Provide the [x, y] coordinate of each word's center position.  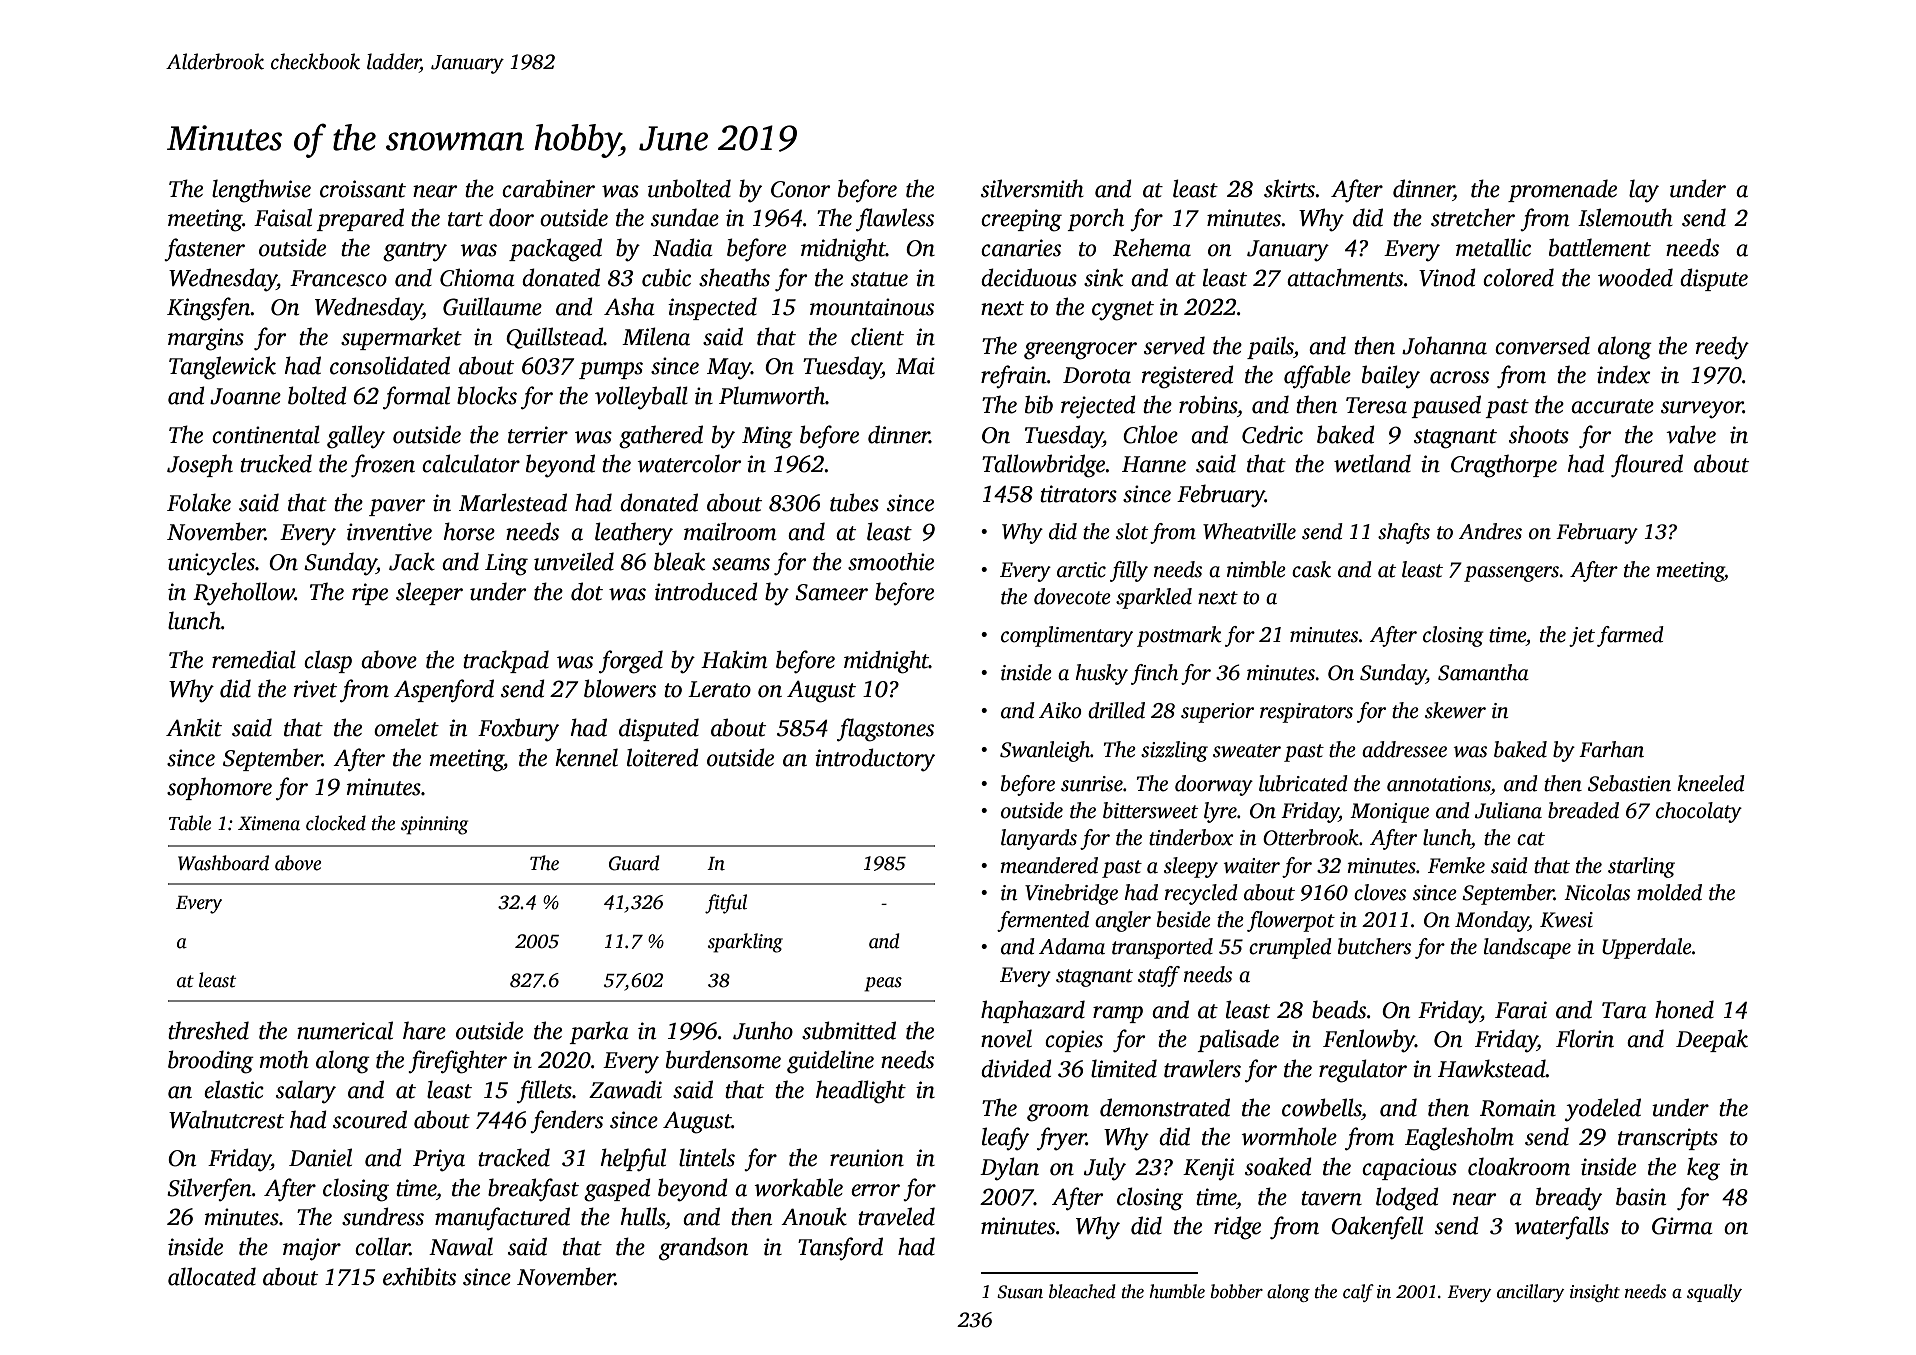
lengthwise [261, 191]
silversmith [1032, 188]
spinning [434, 825]
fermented [1043, 921]
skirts [1289, 188]
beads [1339, 1009]
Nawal [461, 1246]
